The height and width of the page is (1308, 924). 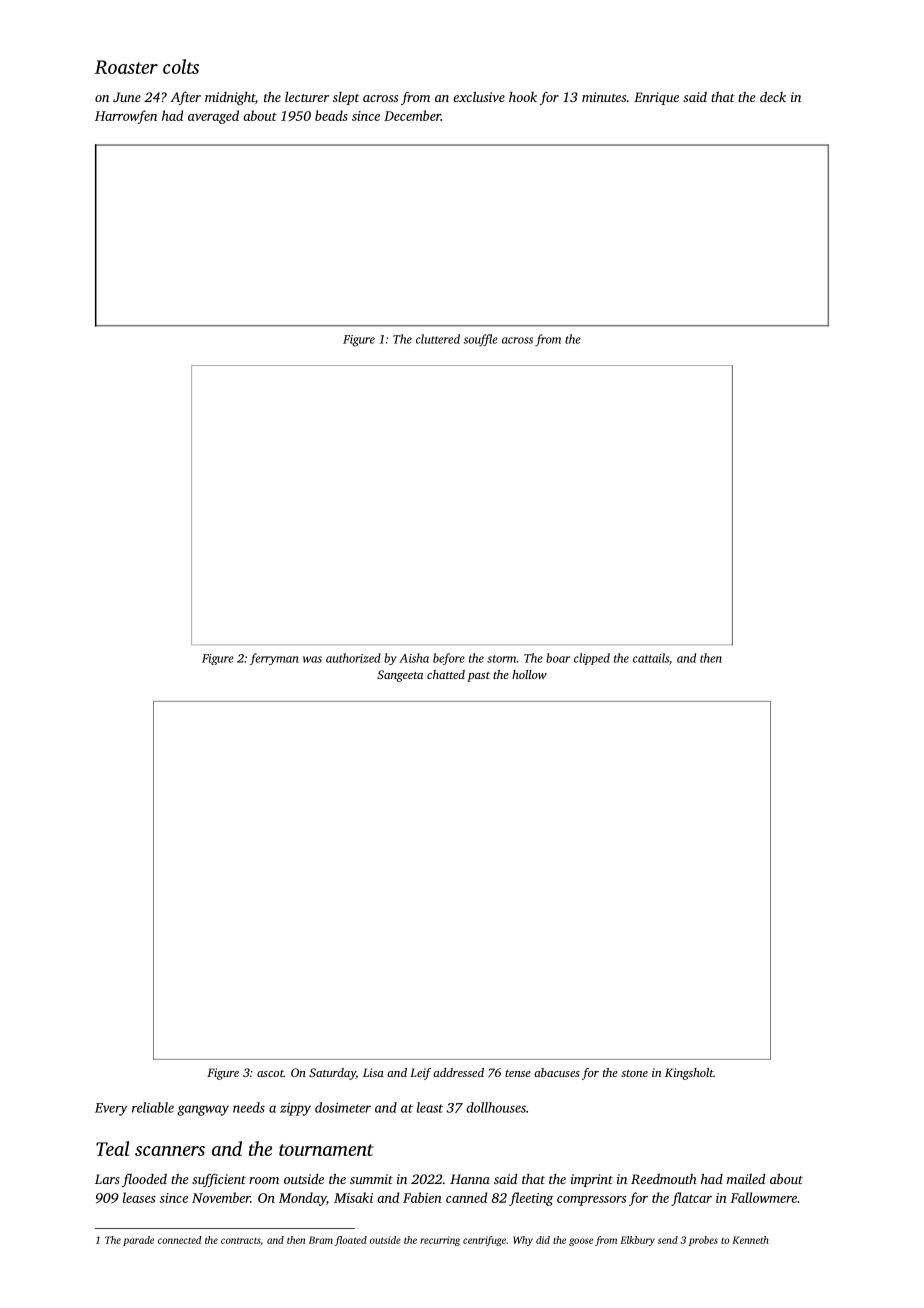 I want to click on stone, so click(x=634, y=1073).
